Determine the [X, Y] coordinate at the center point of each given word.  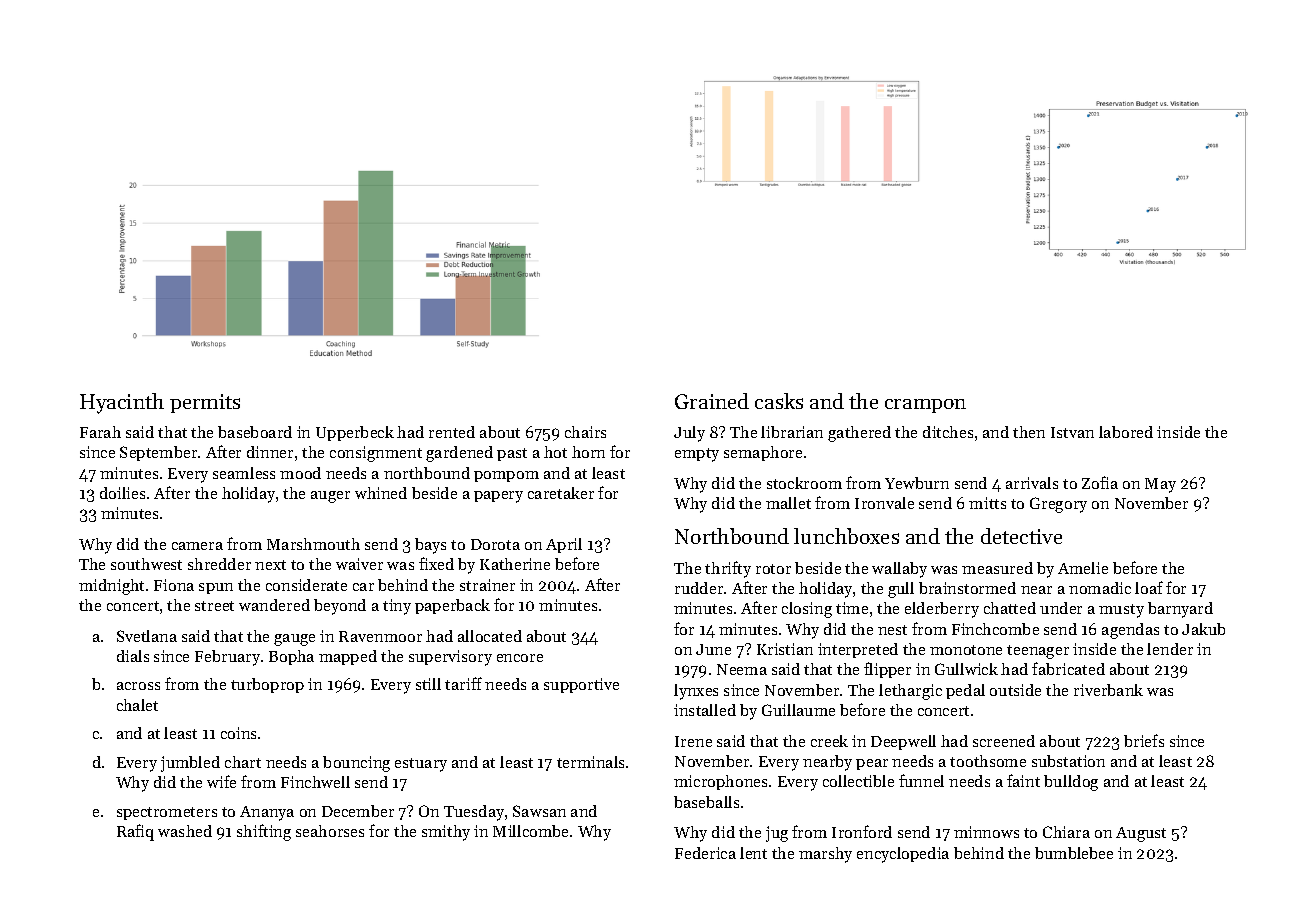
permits [205, 403]
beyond [340, 607]
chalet [137, 705]
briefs [1144, 740]
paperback [452, 606]
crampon [925, 406]
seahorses [330, 831]
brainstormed [967, 588]
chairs [585, 432]
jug [777, 834]
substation [1068, 761]
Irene [693, 741]
